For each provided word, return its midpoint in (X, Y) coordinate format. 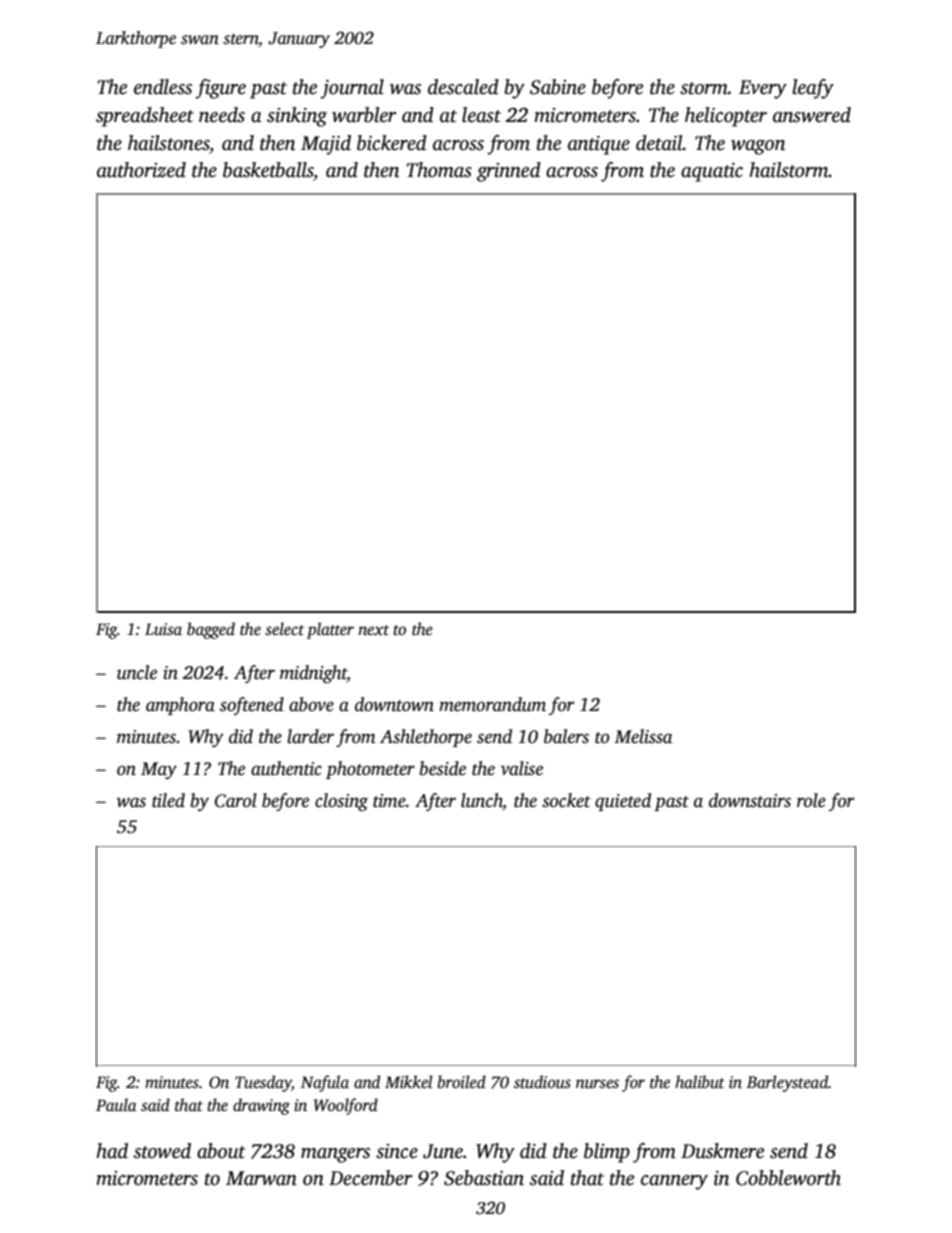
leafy (813, 89)
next (373, 630)
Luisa (163, 629)
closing (341, 802)
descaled (463, 87)
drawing (261, 1106)
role (811, 800)
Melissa (643, 736)
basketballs (268, 171)
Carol (236, 800)
